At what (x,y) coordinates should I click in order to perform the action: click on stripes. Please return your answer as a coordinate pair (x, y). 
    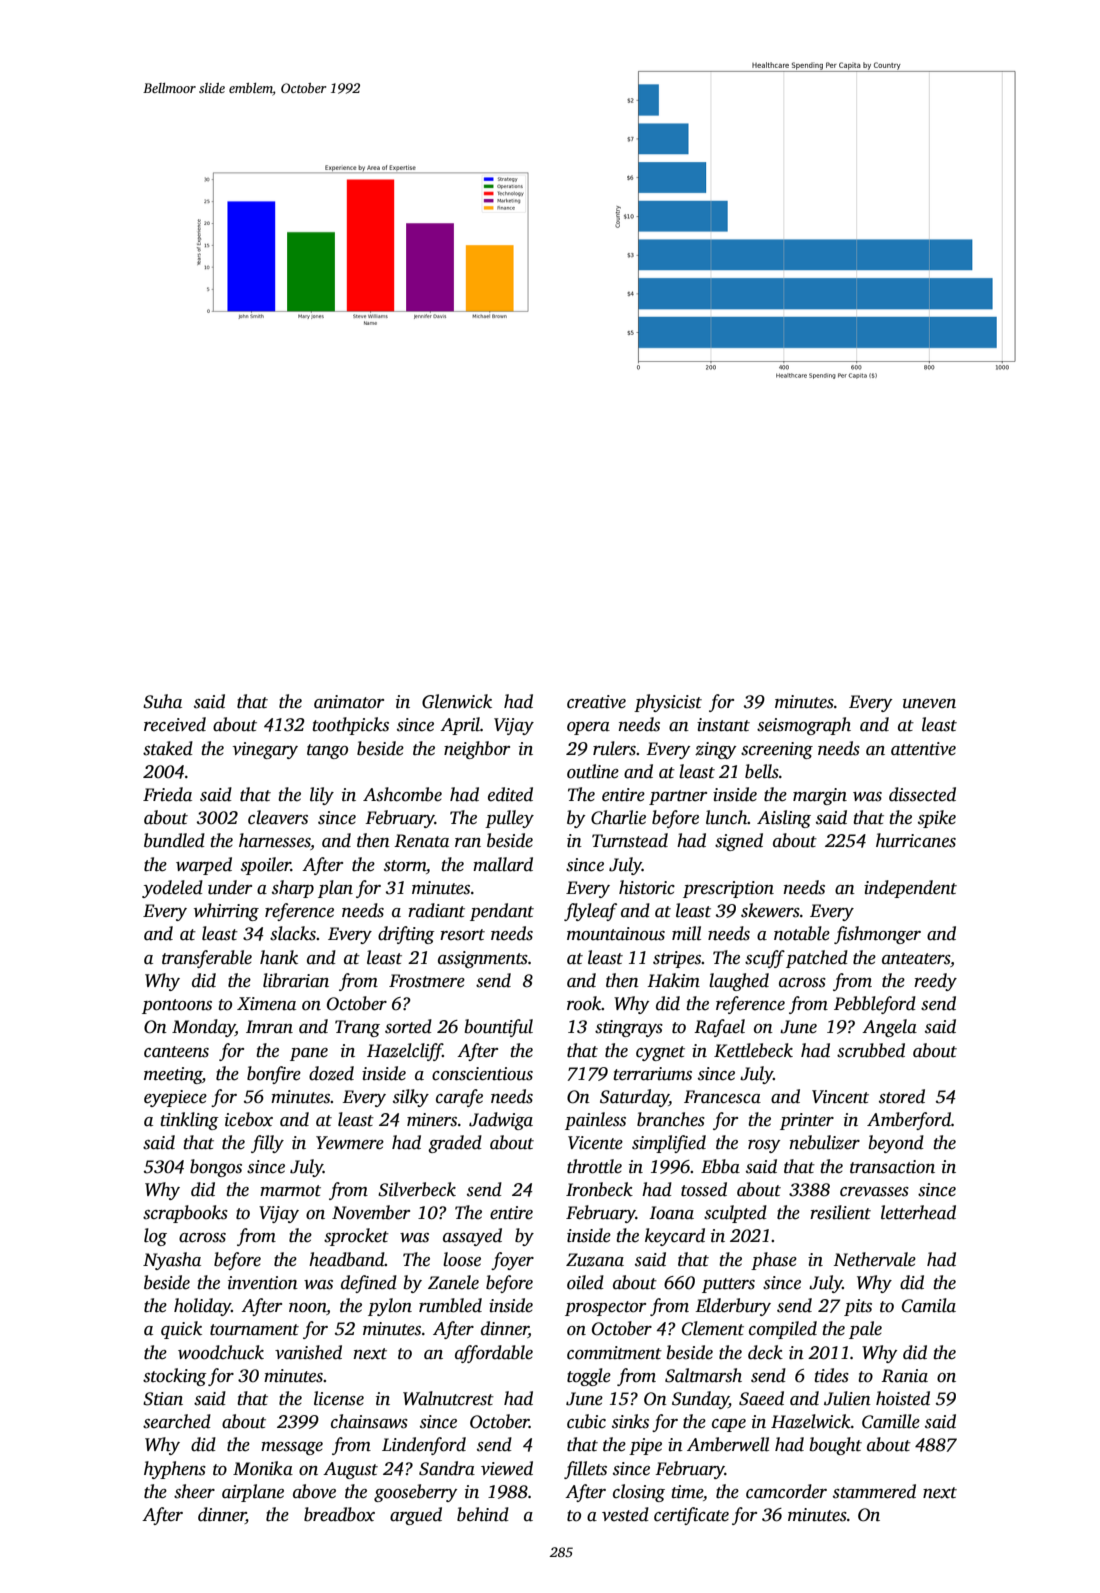
    Looking at the image, I should click on (677, 959).
